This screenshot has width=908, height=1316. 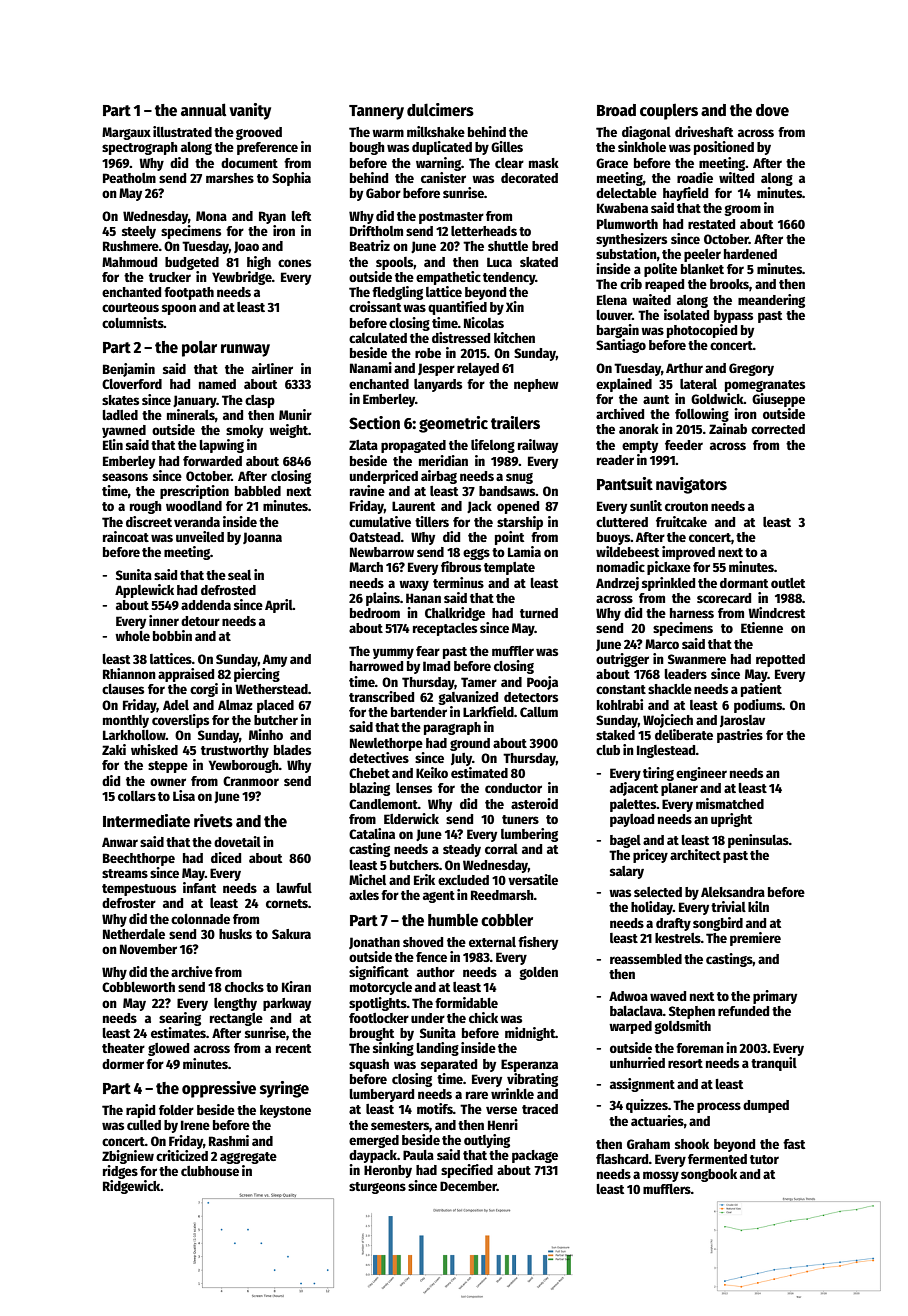 What do you see at coordinates (440, 110) in the screenshot?
I see `dulcimers` at bounding box center [440, 110].
